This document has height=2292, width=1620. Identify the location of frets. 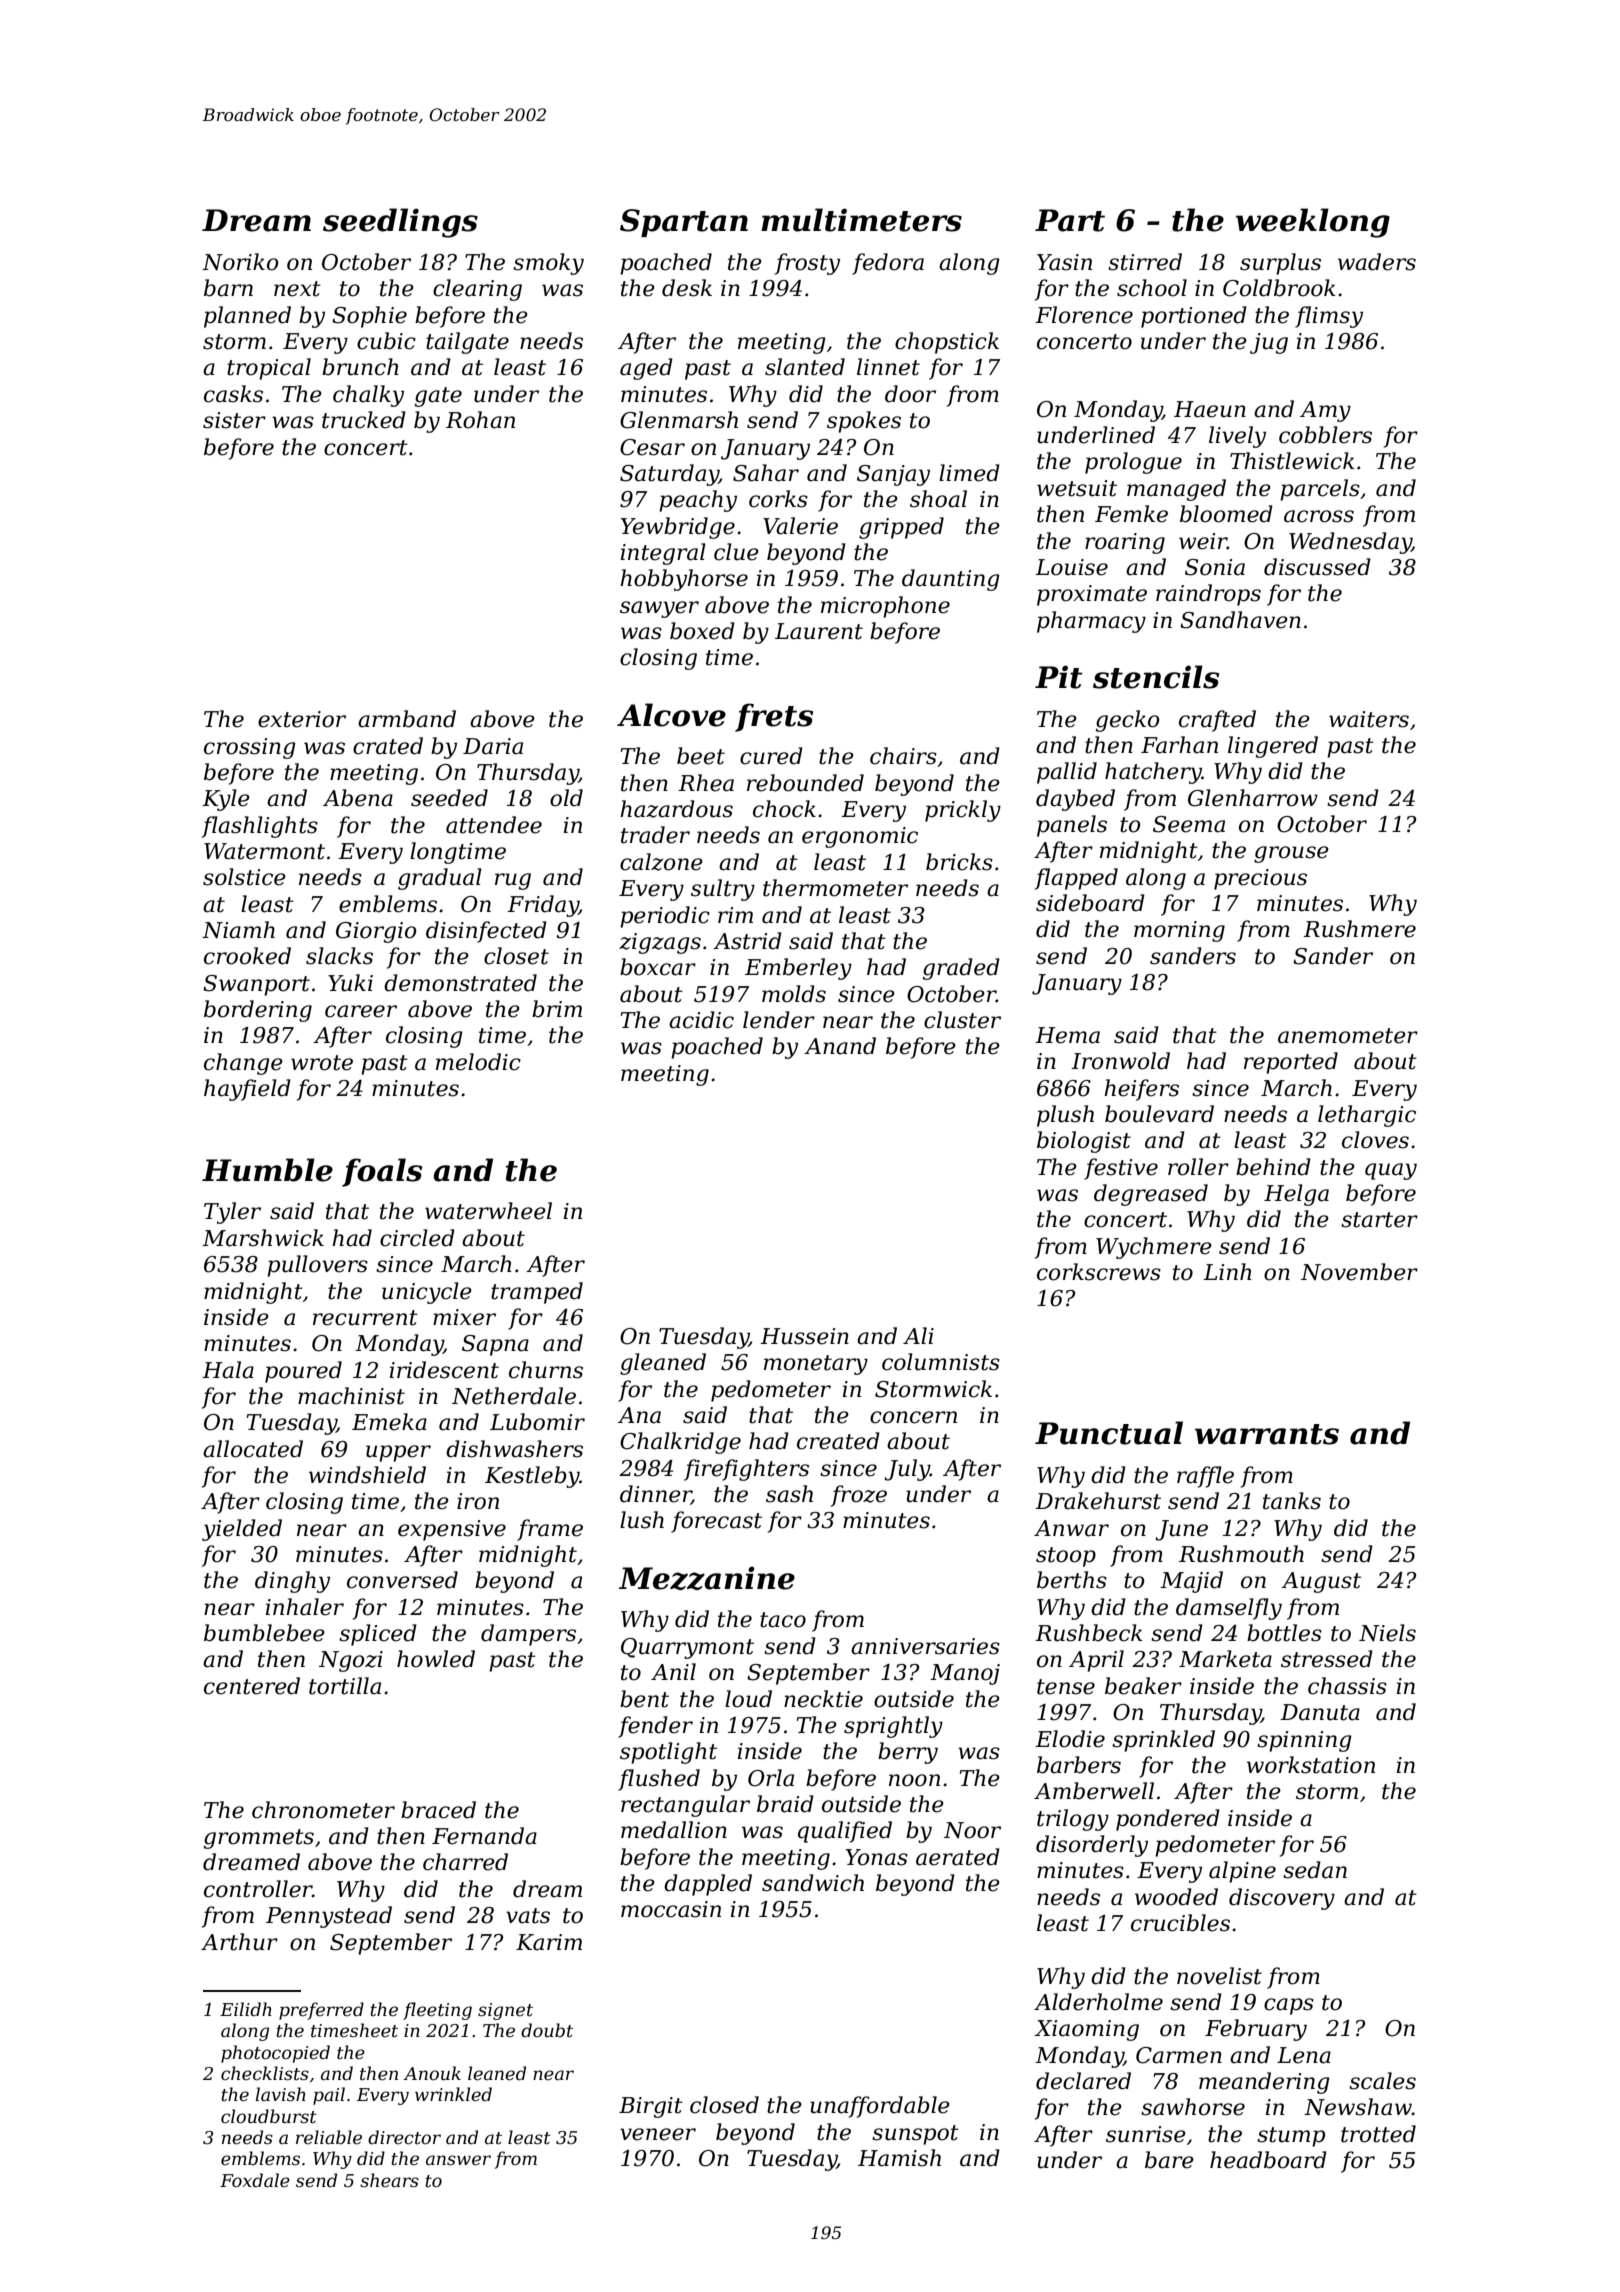
(774, 717).
